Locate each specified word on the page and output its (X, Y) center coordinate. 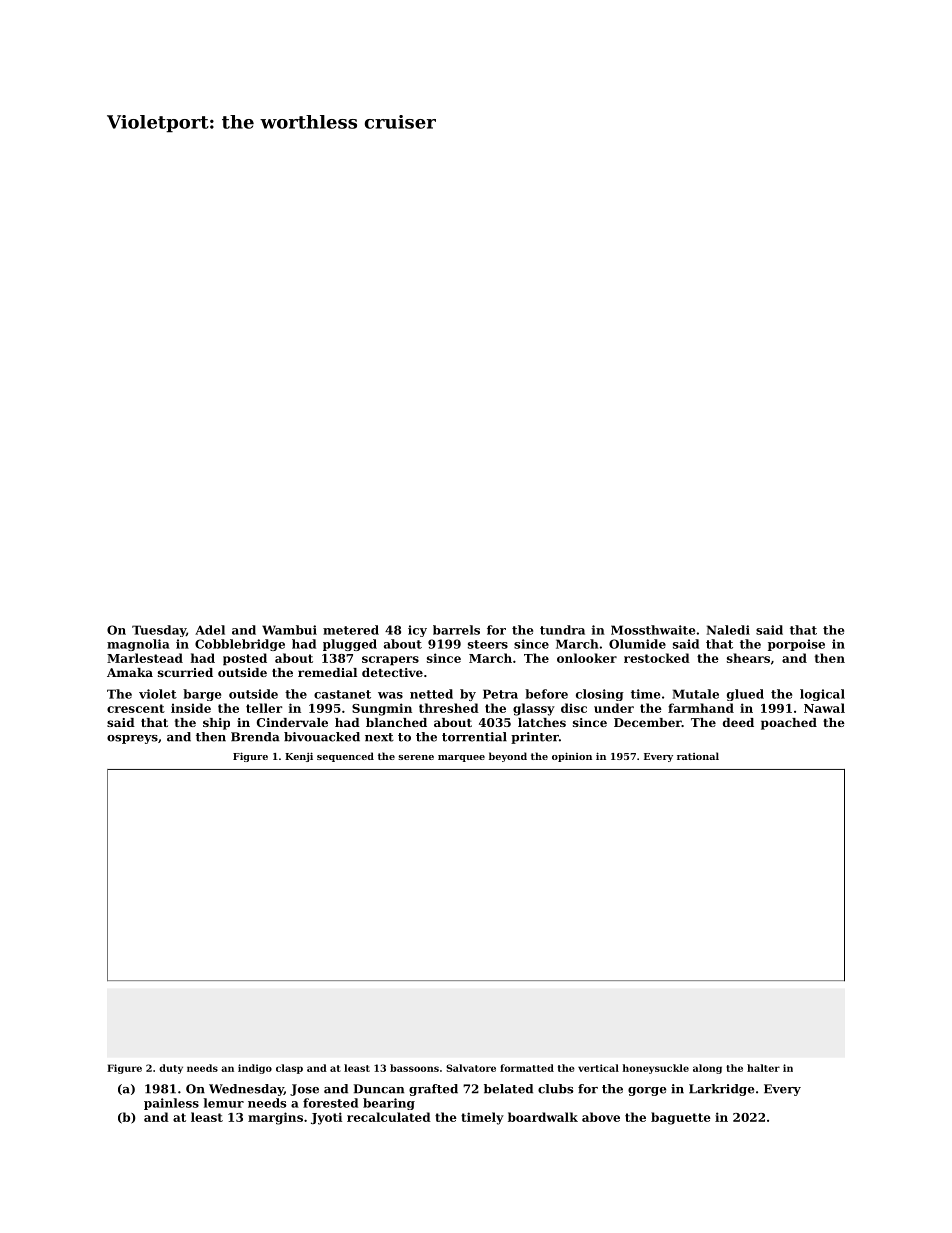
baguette (681, 1118)
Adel (210, 630)
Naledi (728, 630)
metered (351, 630)
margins (275, 1118)
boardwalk (543, 1117)
